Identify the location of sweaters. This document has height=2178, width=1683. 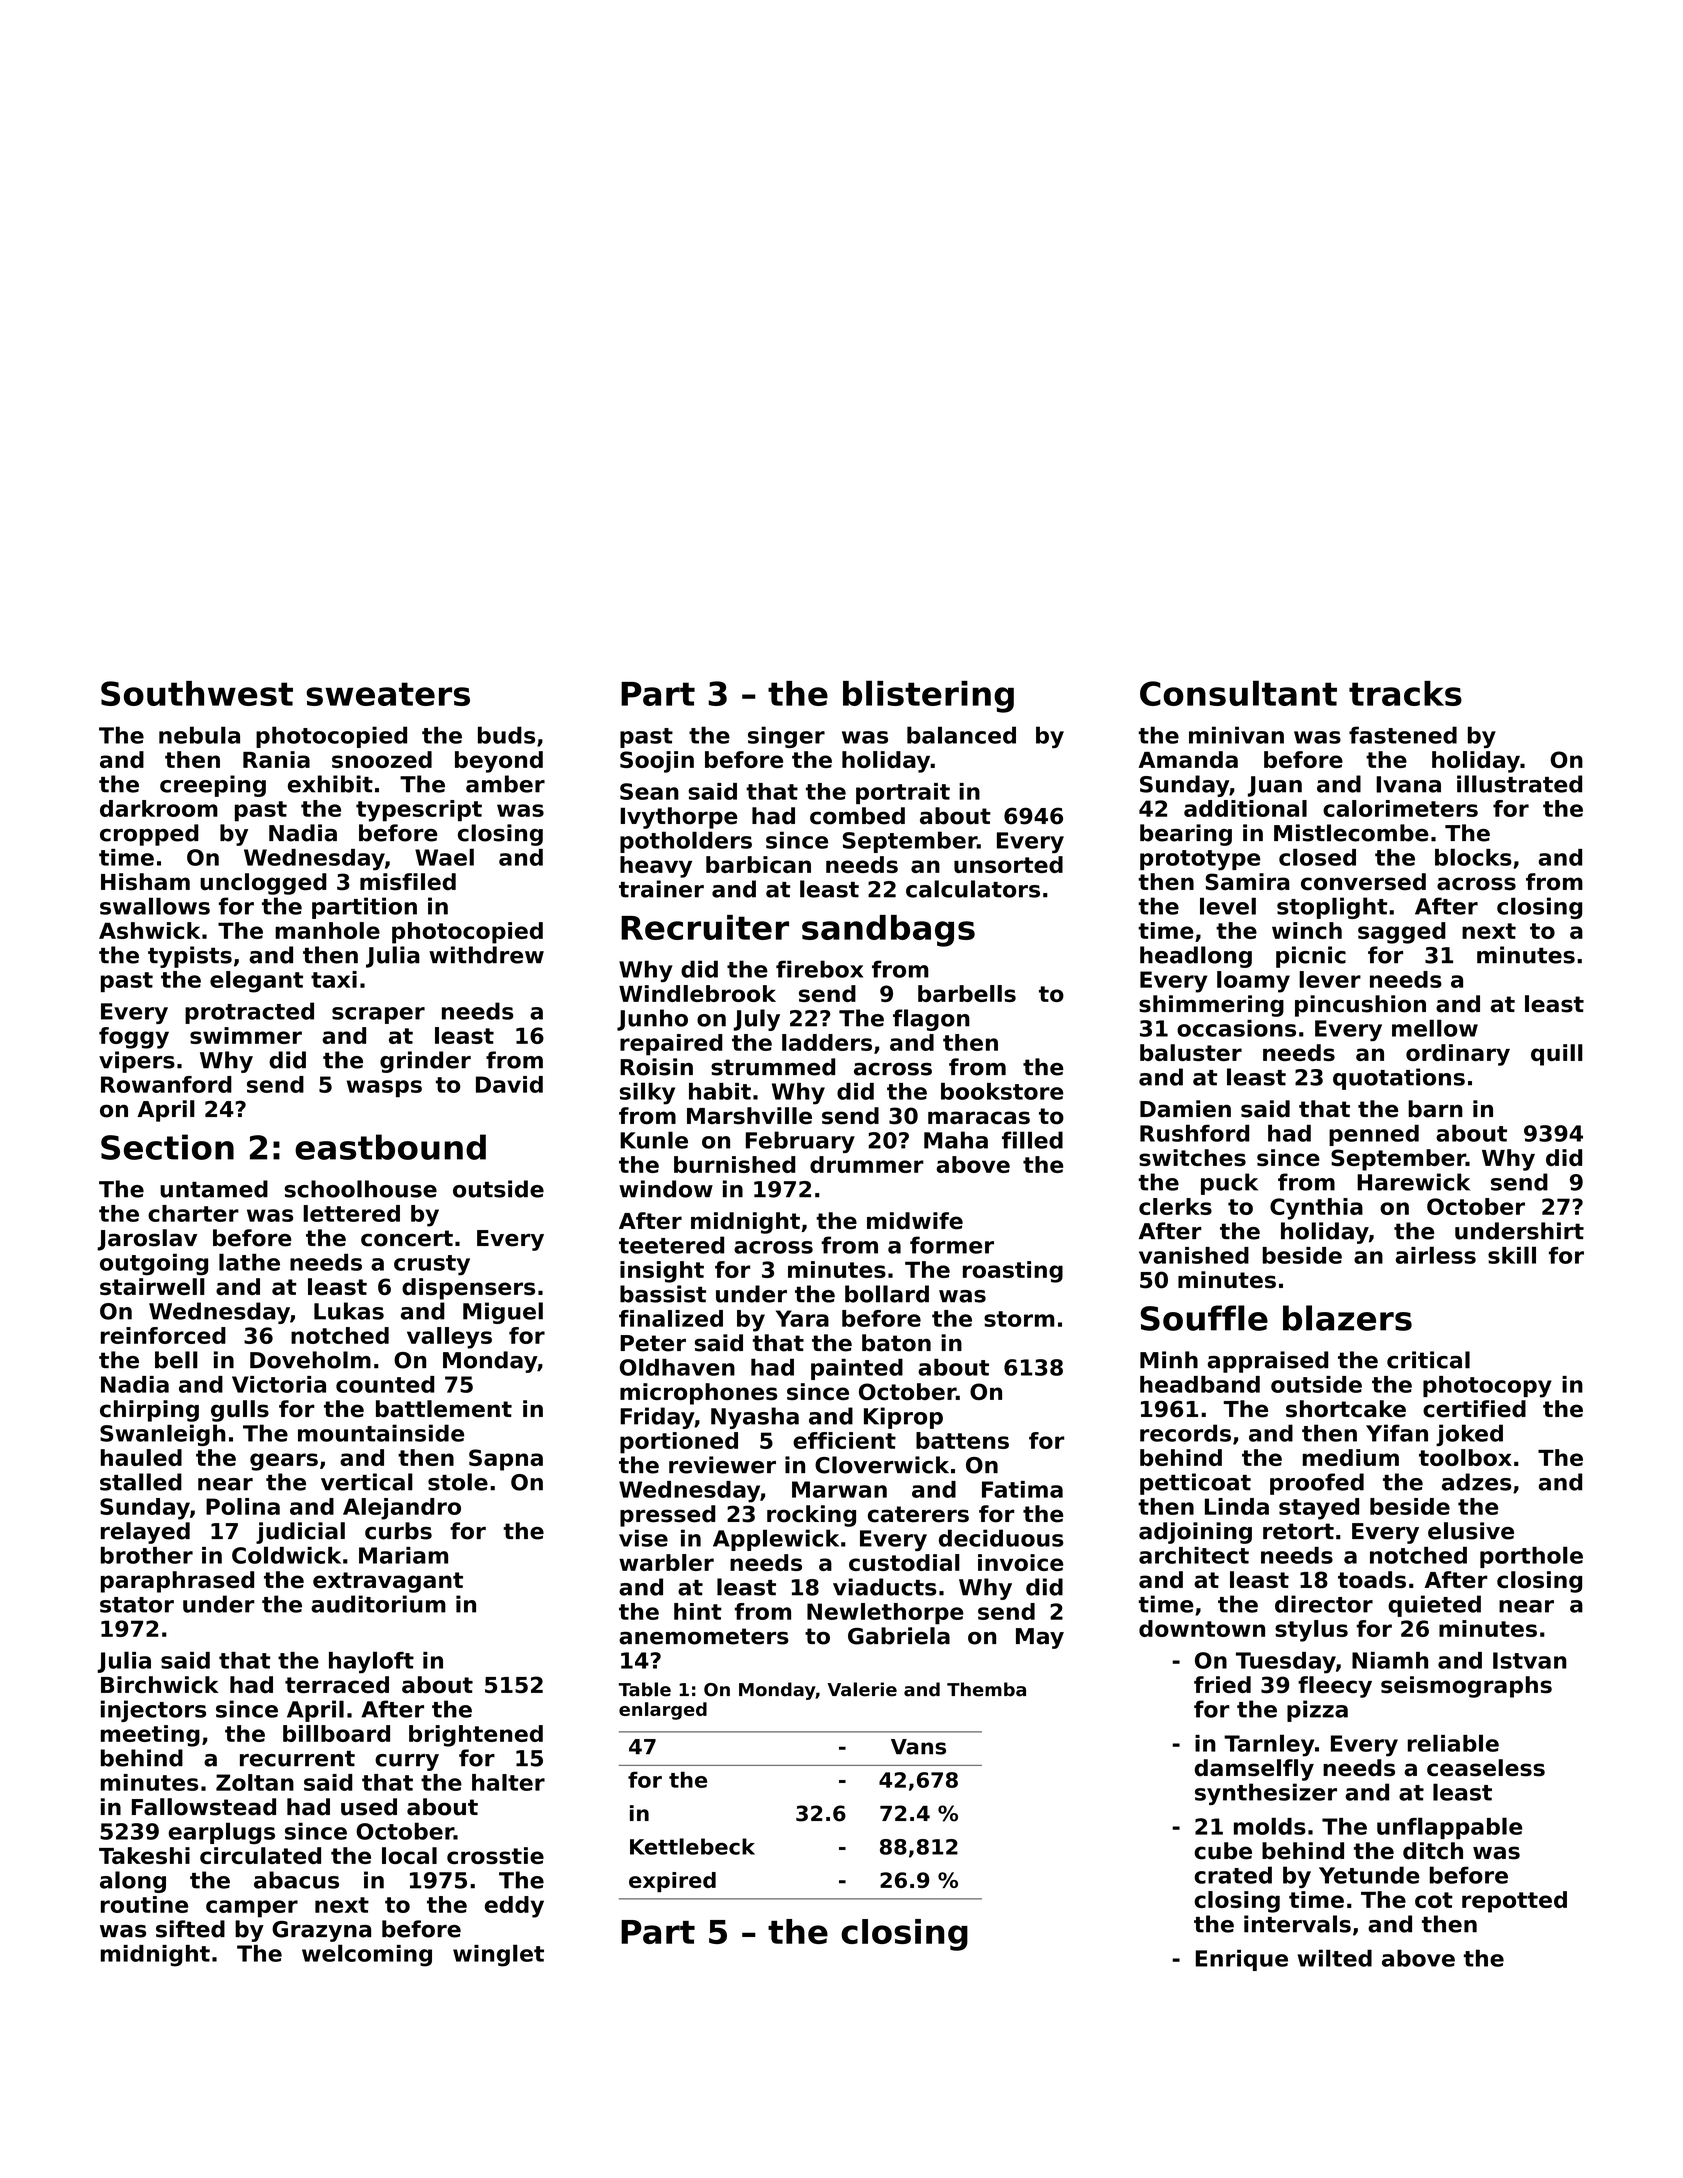
(388, 694).
